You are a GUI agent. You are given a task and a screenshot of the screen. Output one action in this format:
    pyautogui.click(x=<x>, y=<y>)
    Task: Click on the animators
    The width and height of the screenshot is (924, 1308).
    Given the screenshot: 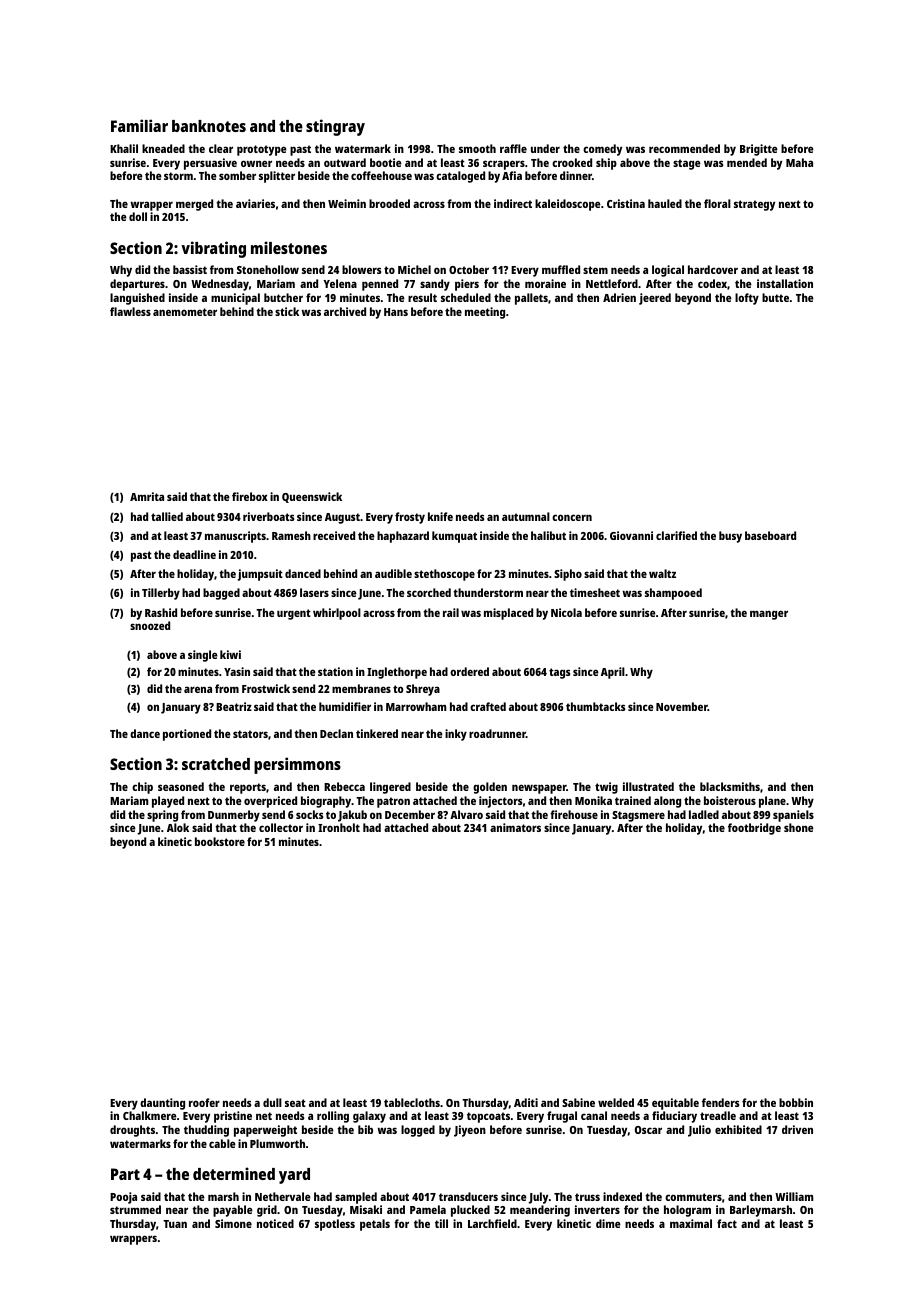 What is the action you would take?
    pyautogui.click(x=515, y=827)
